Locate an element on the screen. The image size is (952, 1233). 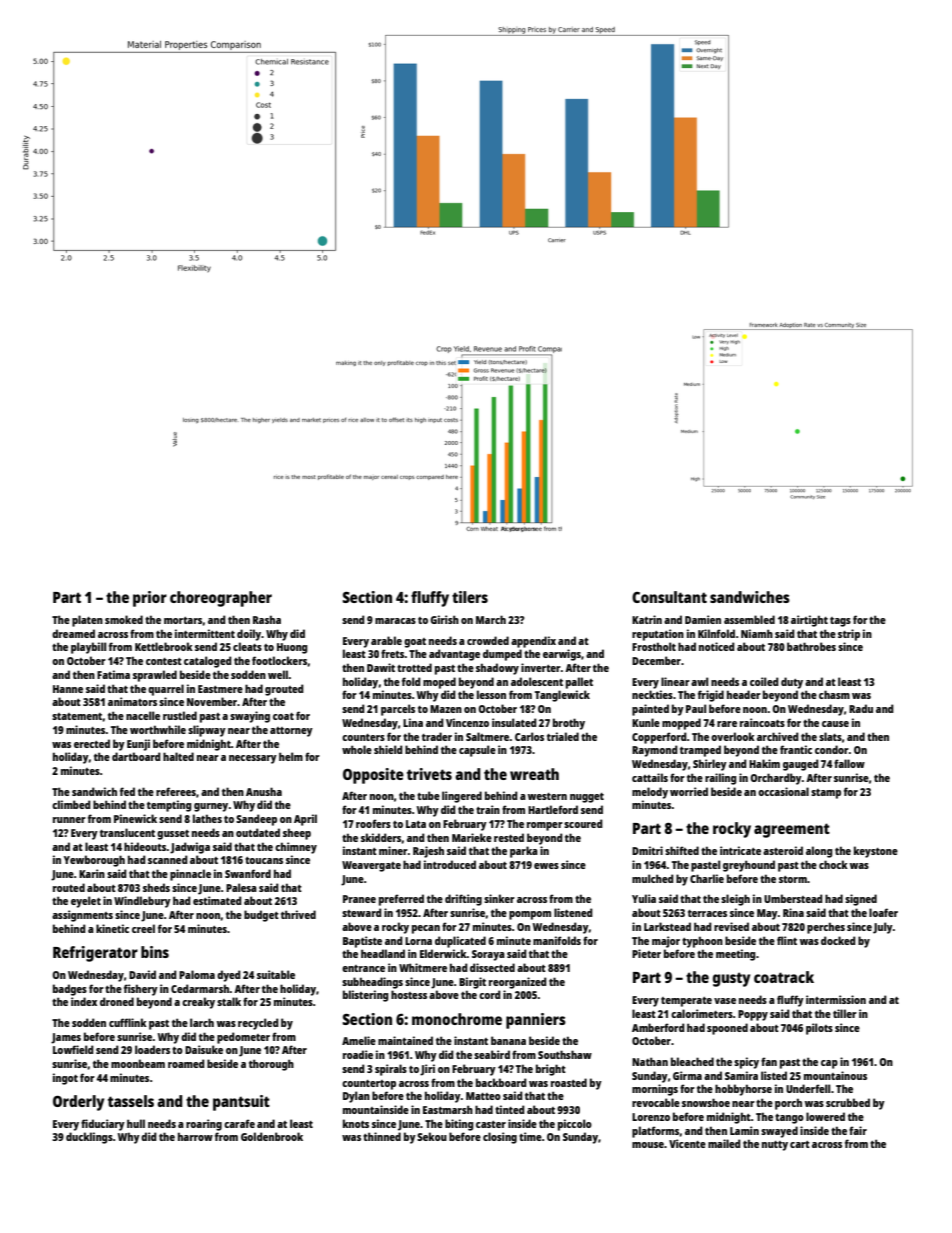
neckties is located at coordinates (652, 694).
